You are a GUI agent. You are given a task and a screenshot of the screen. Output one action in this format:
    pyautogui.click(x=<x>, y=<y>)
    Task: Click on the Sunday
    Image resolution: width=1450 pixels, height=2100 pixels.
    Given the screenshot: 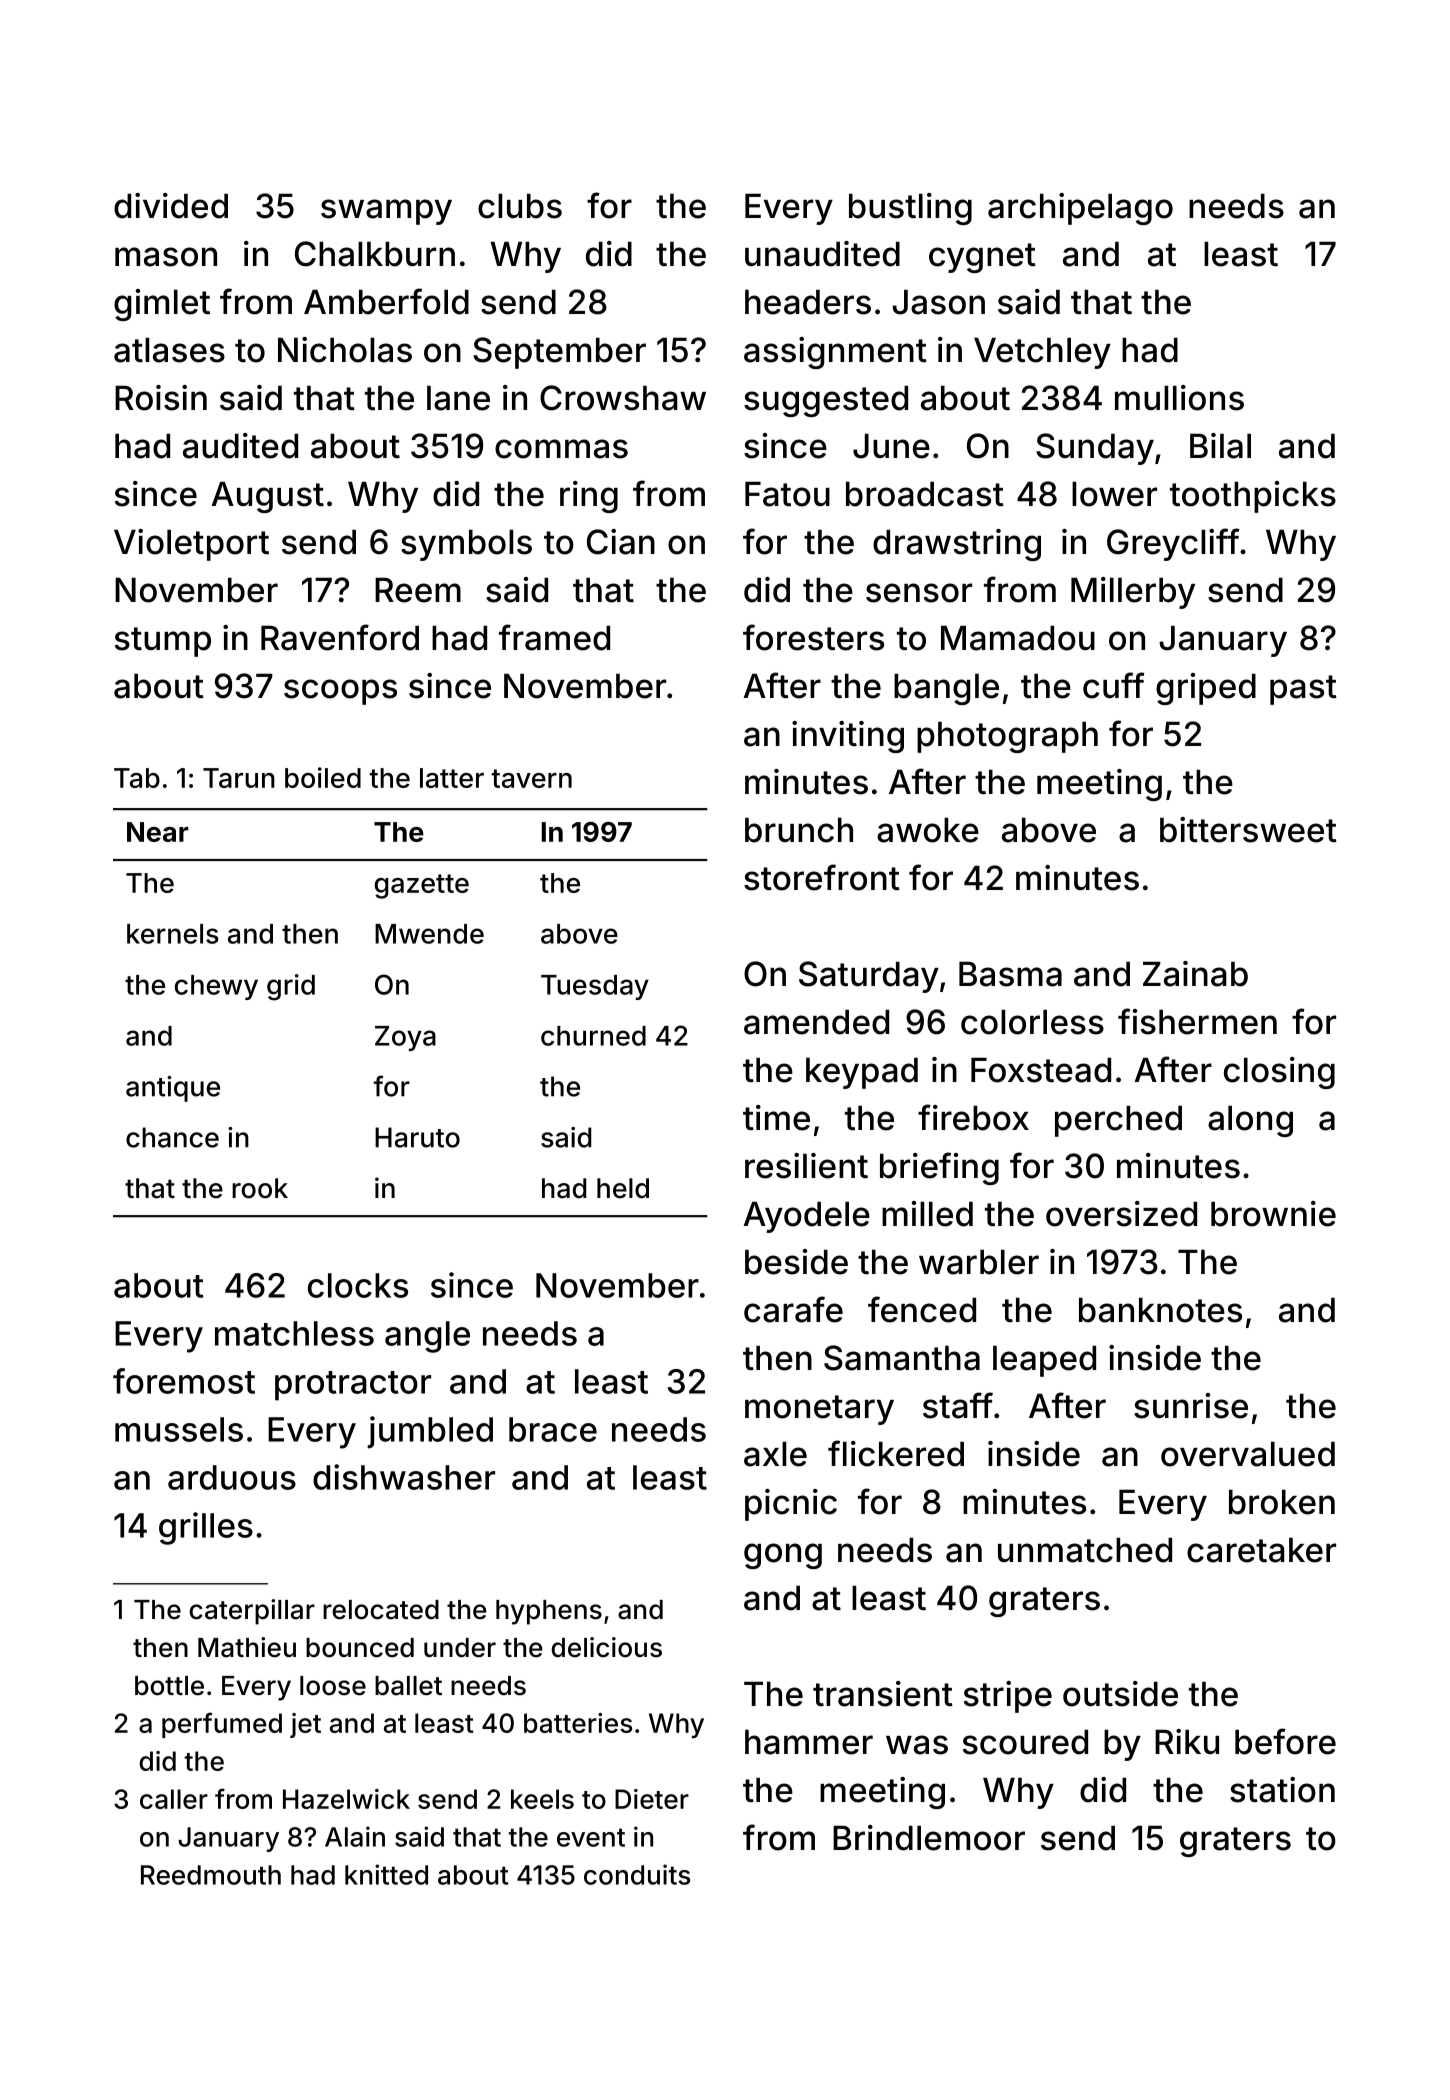 What is the action you would take?
    pyautogui.click(x=1095, y=449)
